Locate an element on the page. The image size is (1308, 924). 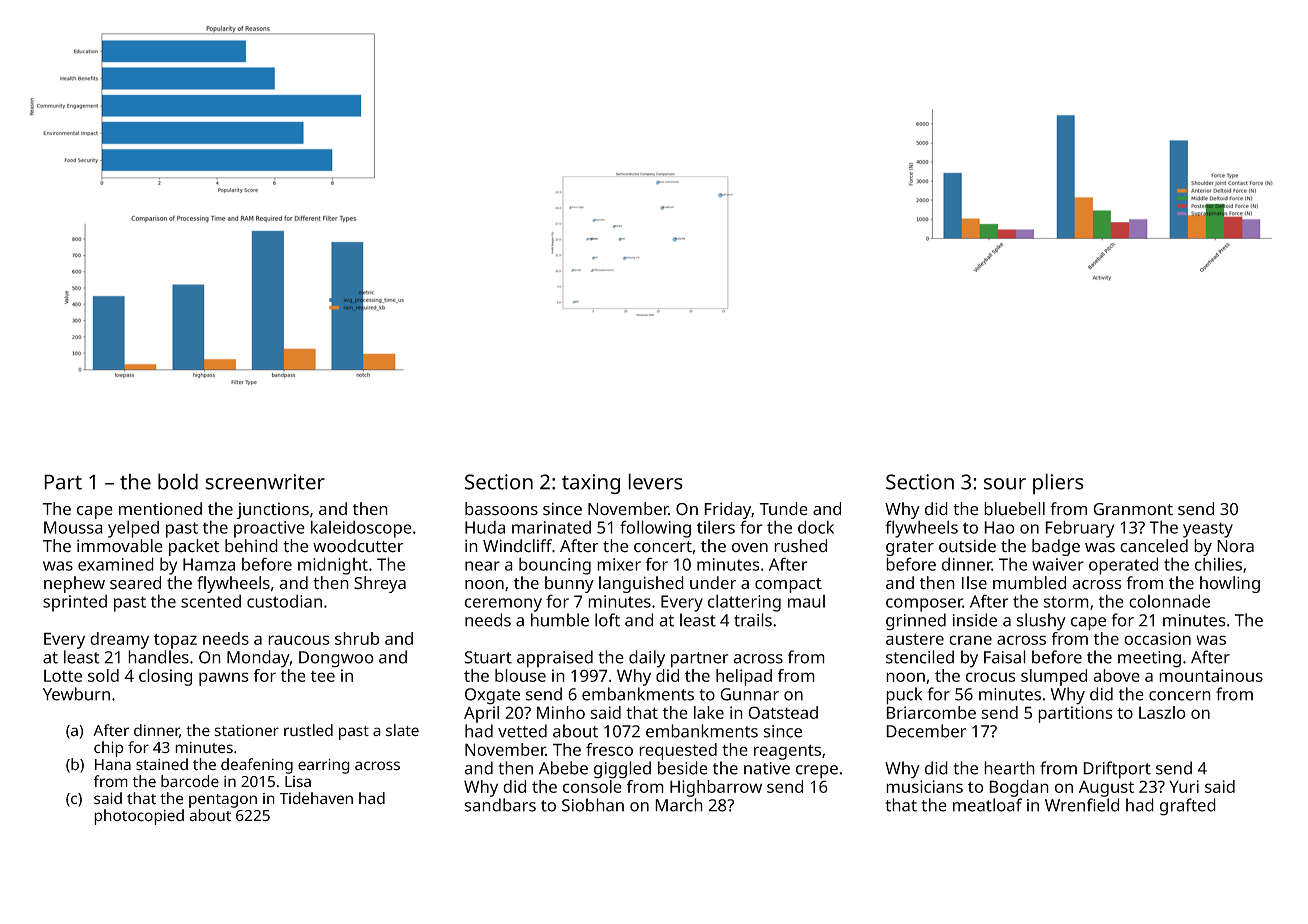
grafted is located at coordinates (1188, 807).
